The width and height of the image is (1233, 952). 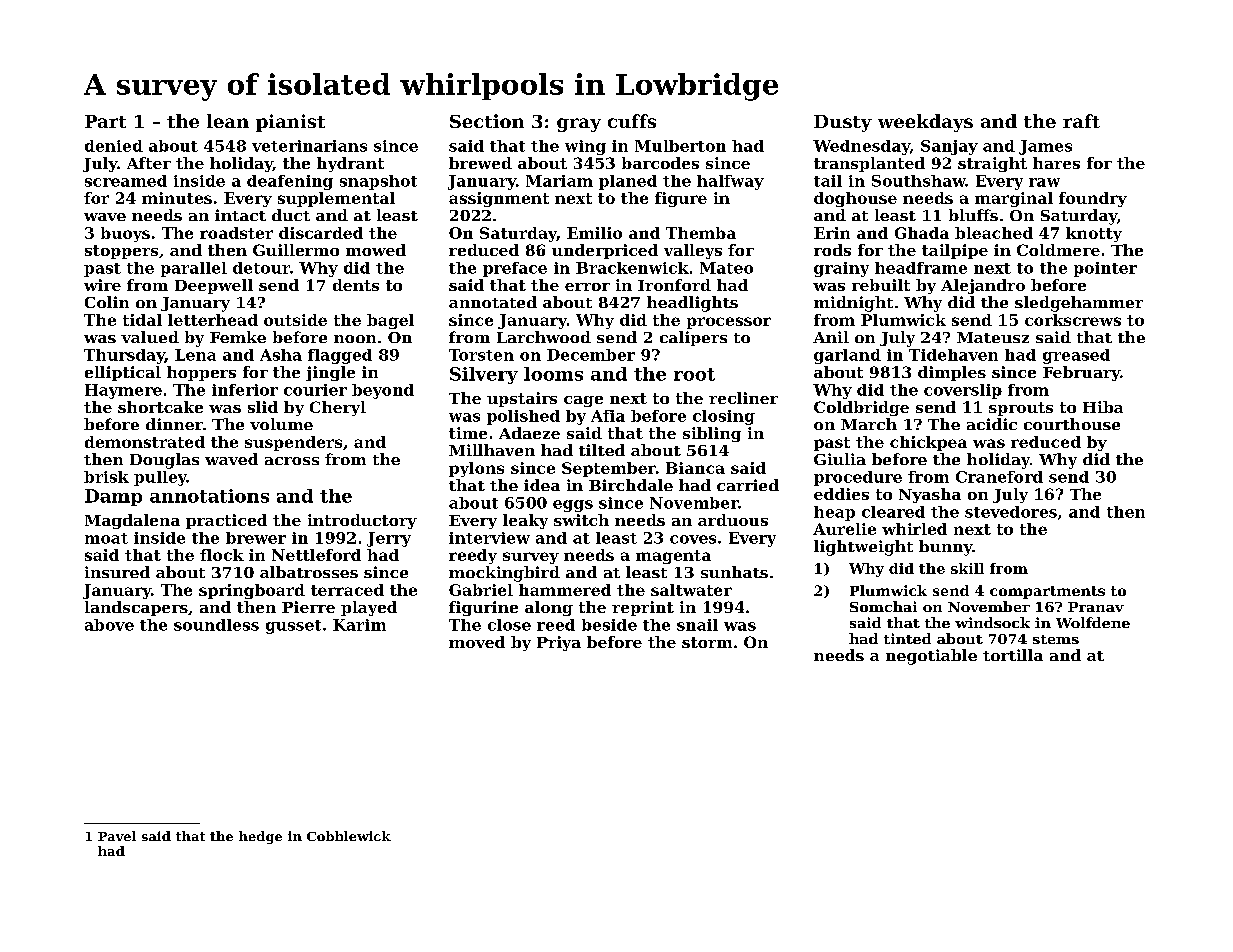 What do you see at coordinates (489, 538) in the image?
I see `interview` at bounding box center [489, 538].
